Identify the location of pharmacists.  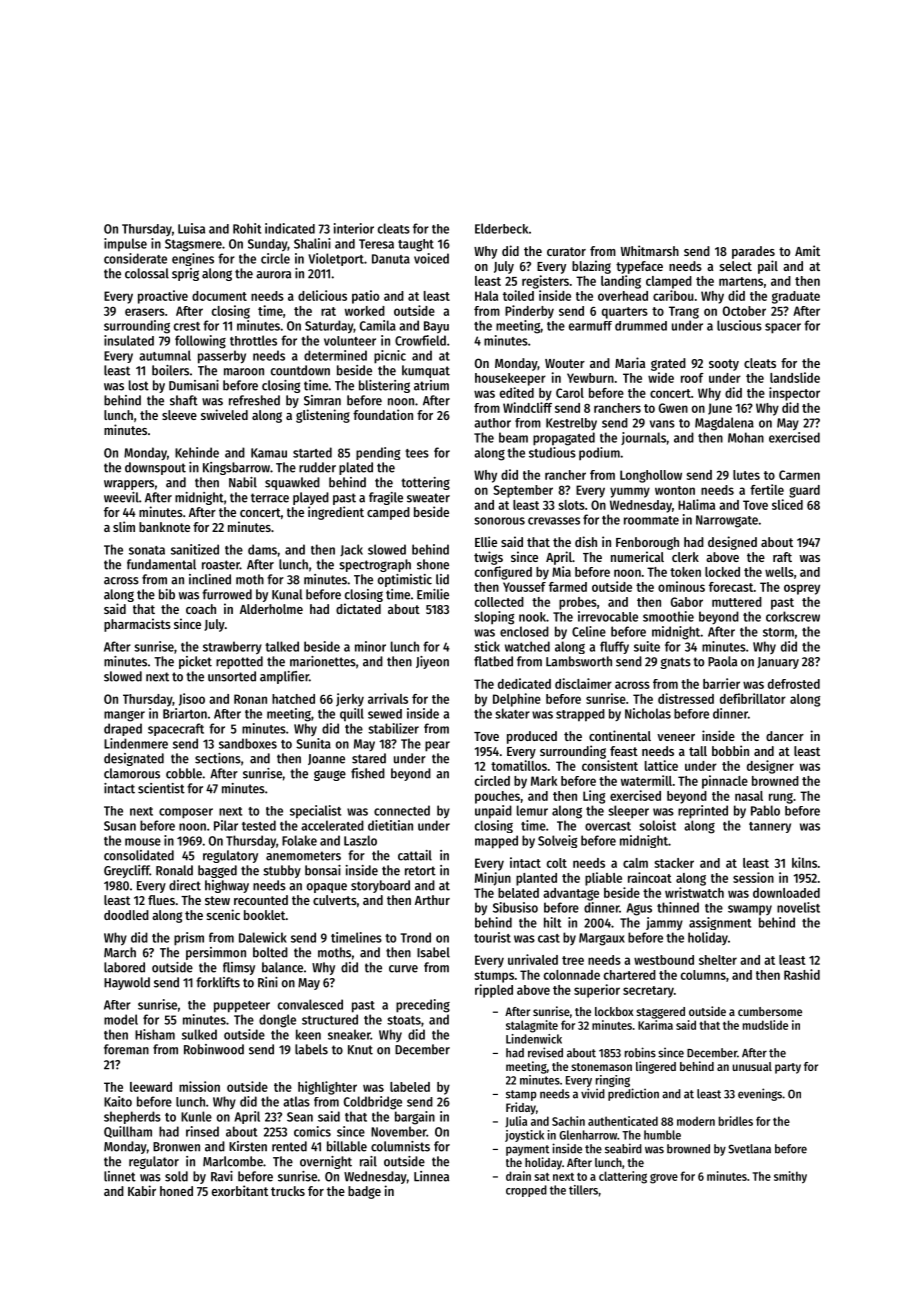
(137, 625).
